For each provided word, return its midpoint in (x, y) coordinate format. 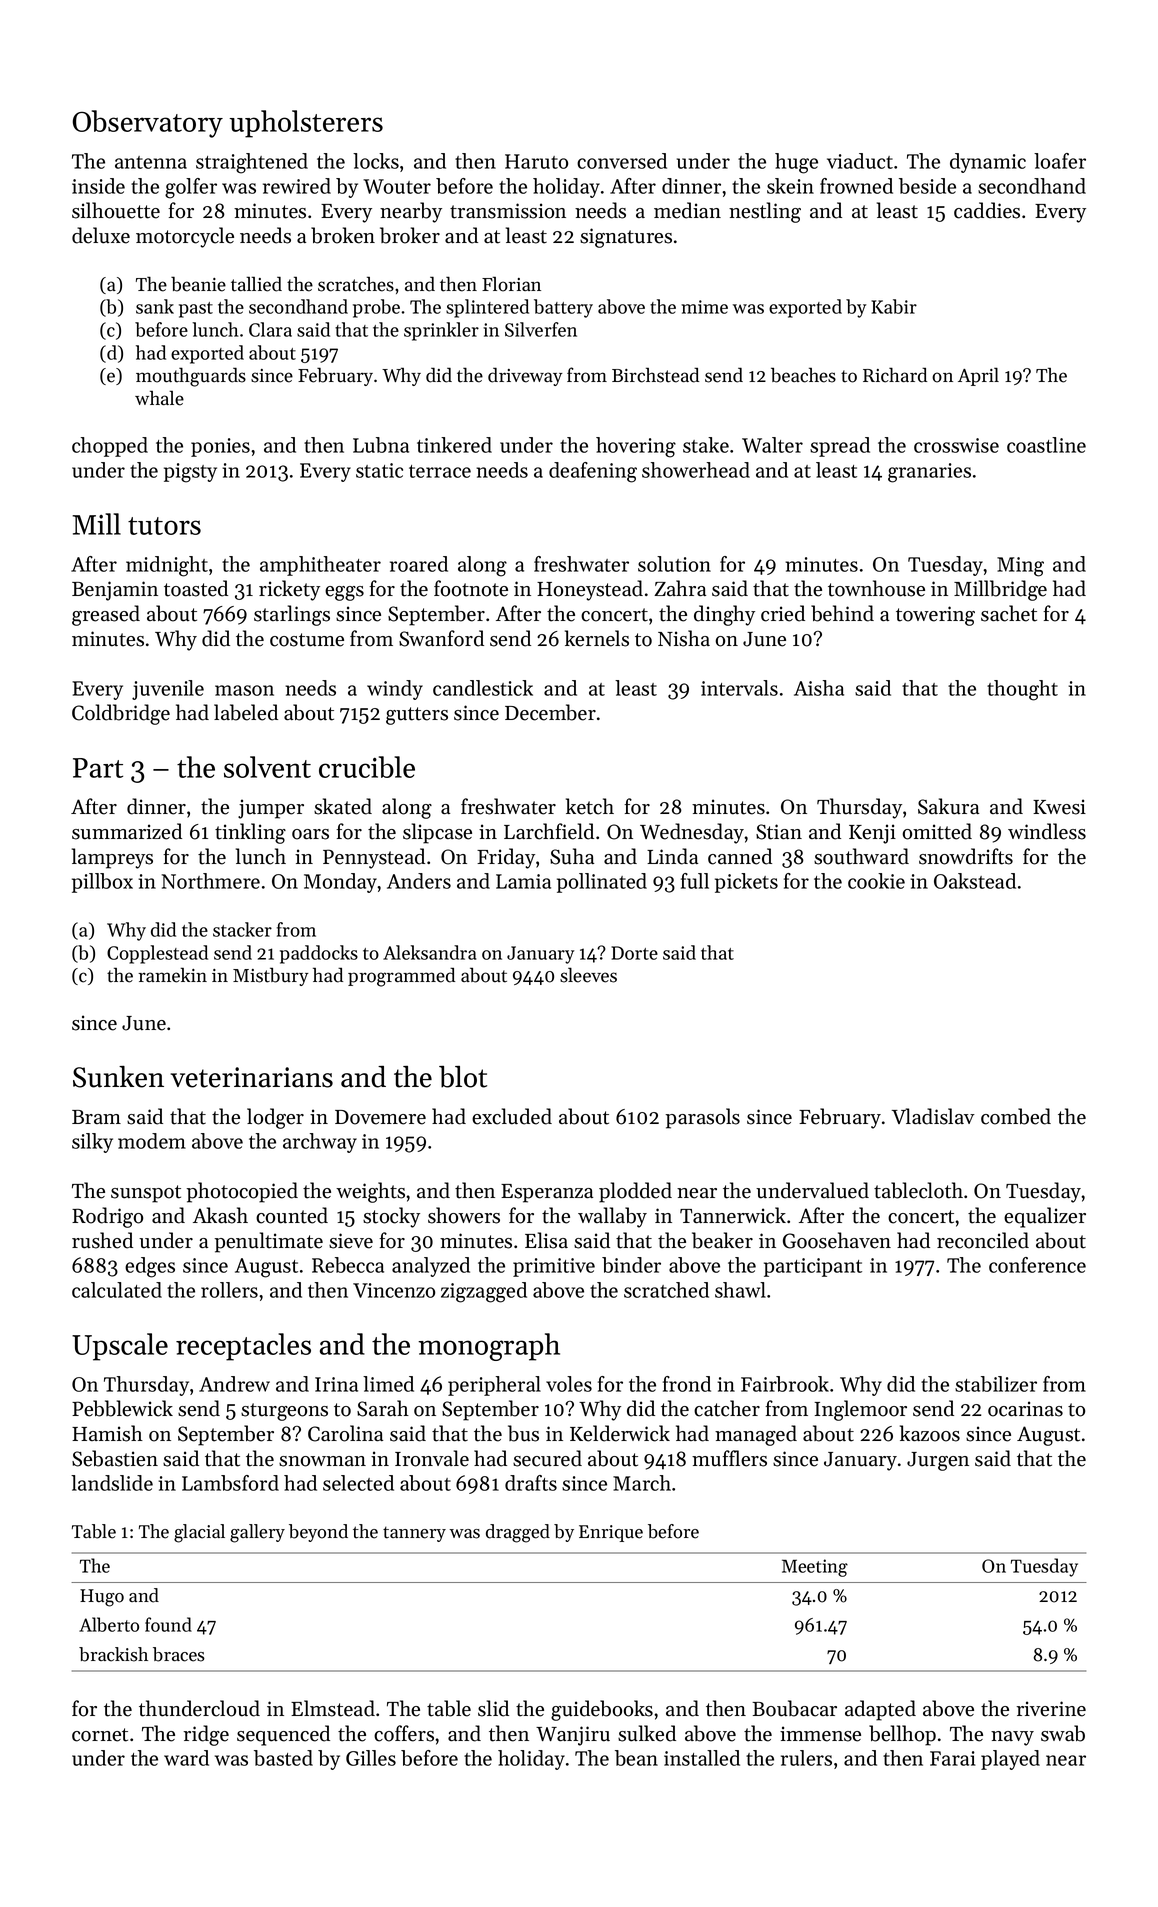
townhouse (876, 588)
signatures (626, 238)
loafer (1060, 161)
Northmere (211, 881)
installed (702, 1758)
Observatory (148, 124)
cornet (100, 1735)
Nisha (684, 638)
